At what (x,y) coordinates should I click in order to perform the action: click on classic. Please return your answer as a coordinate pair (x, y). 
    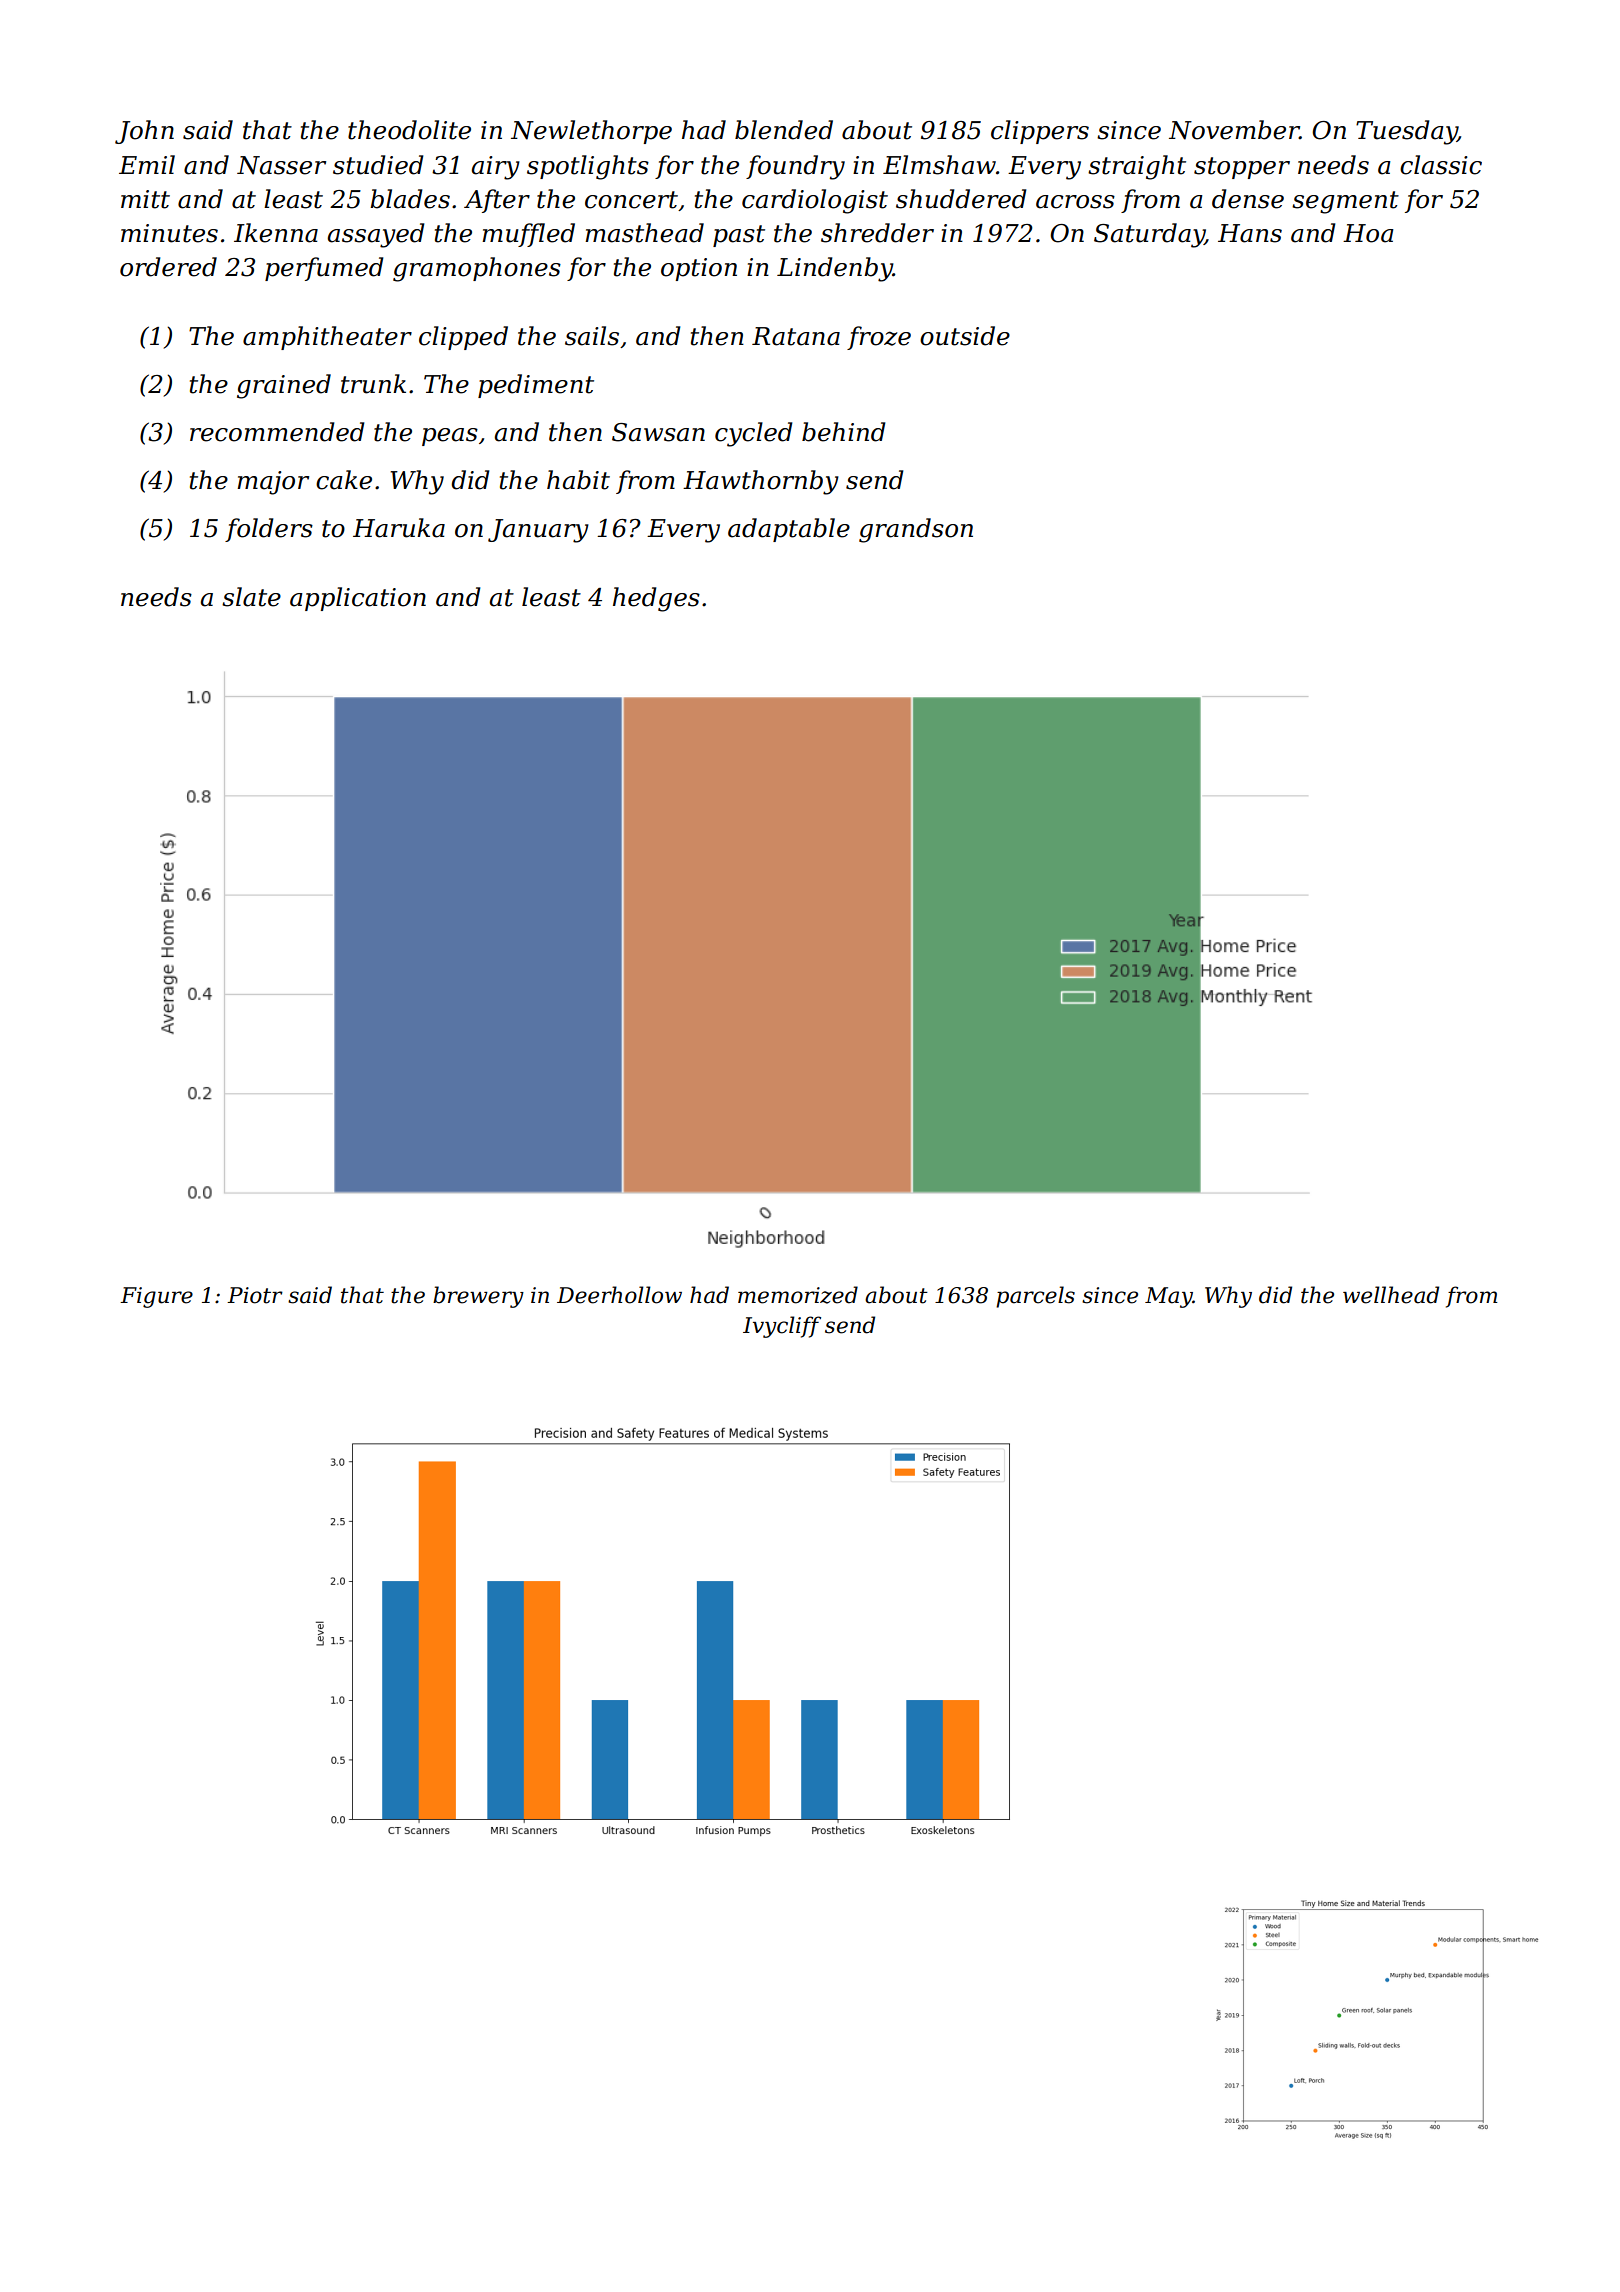
    Looking at the image, I should click on (1441, 165).
